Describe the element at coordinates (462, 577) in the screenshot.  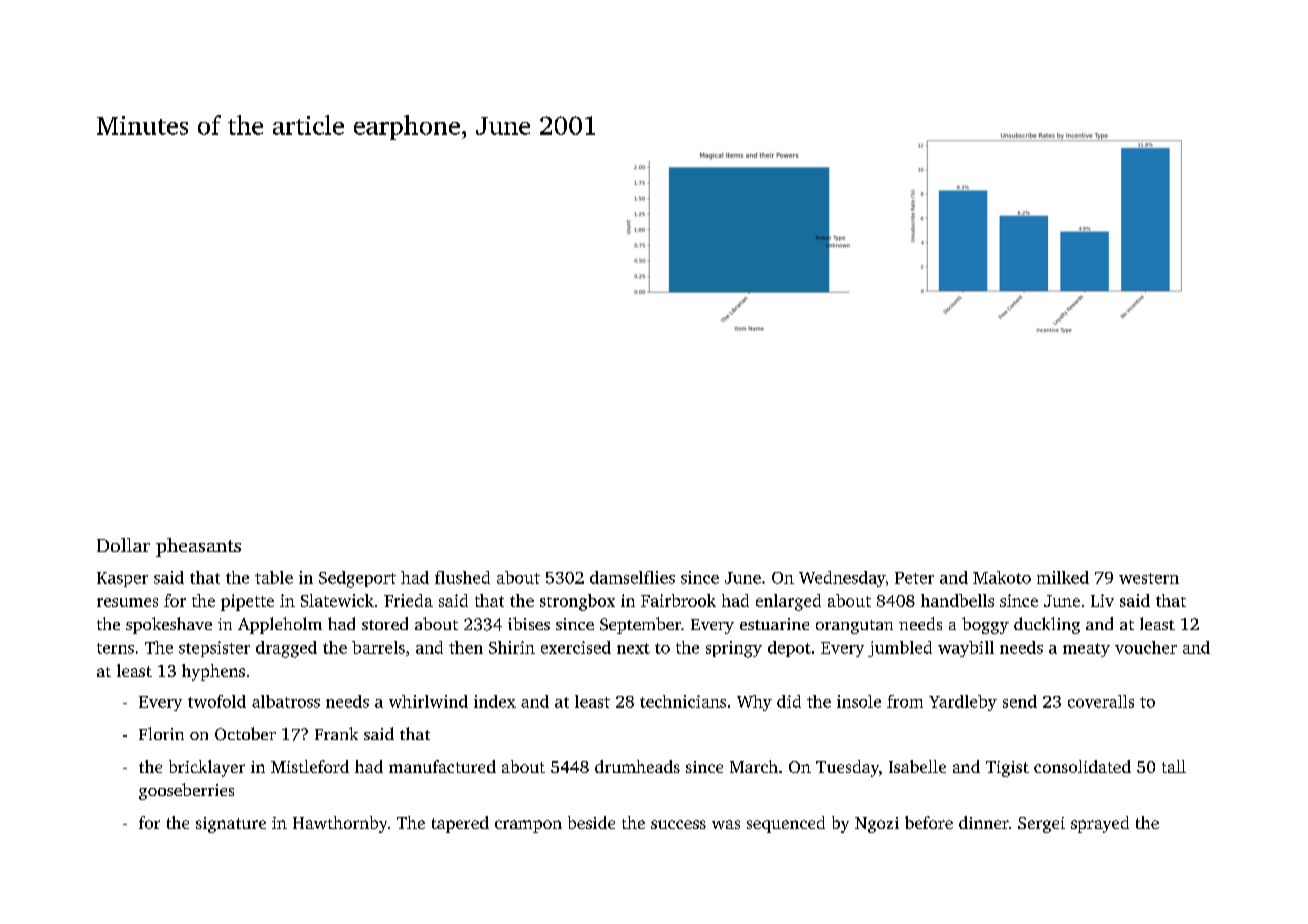
I see `flushed` at that location.
